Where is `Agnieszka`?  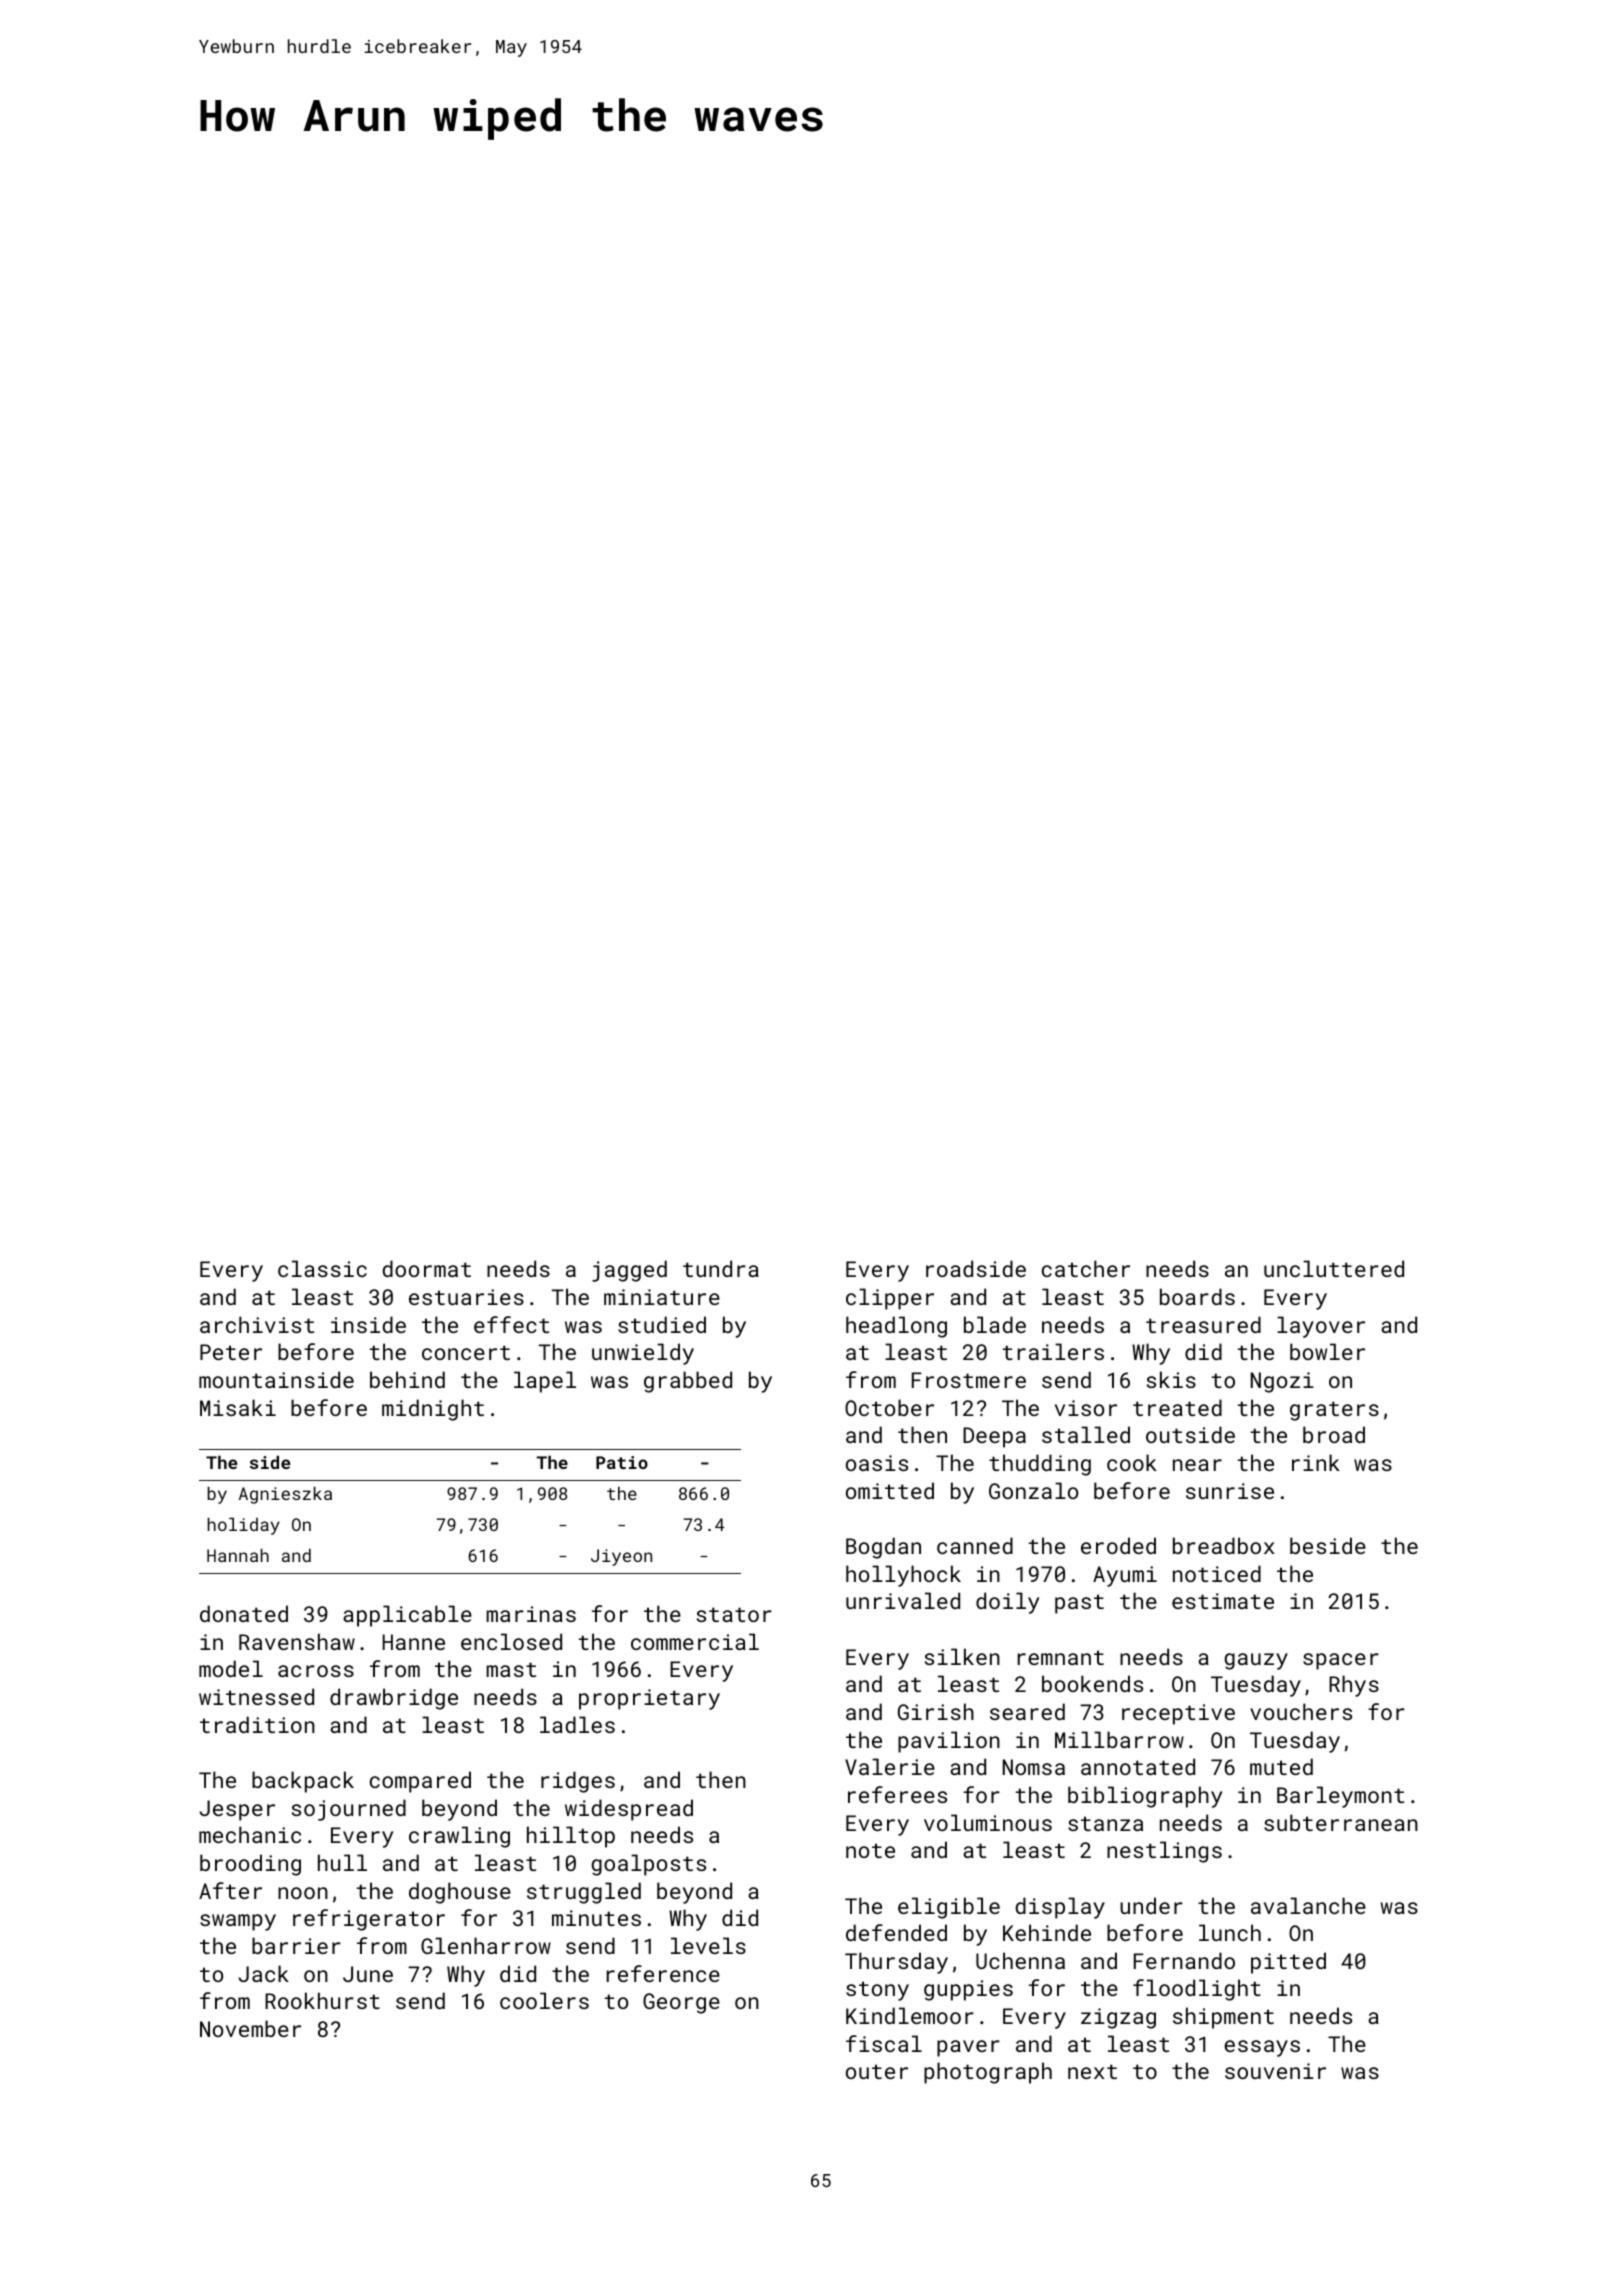
Agnieszka is located at coordinates (285, 1495).
